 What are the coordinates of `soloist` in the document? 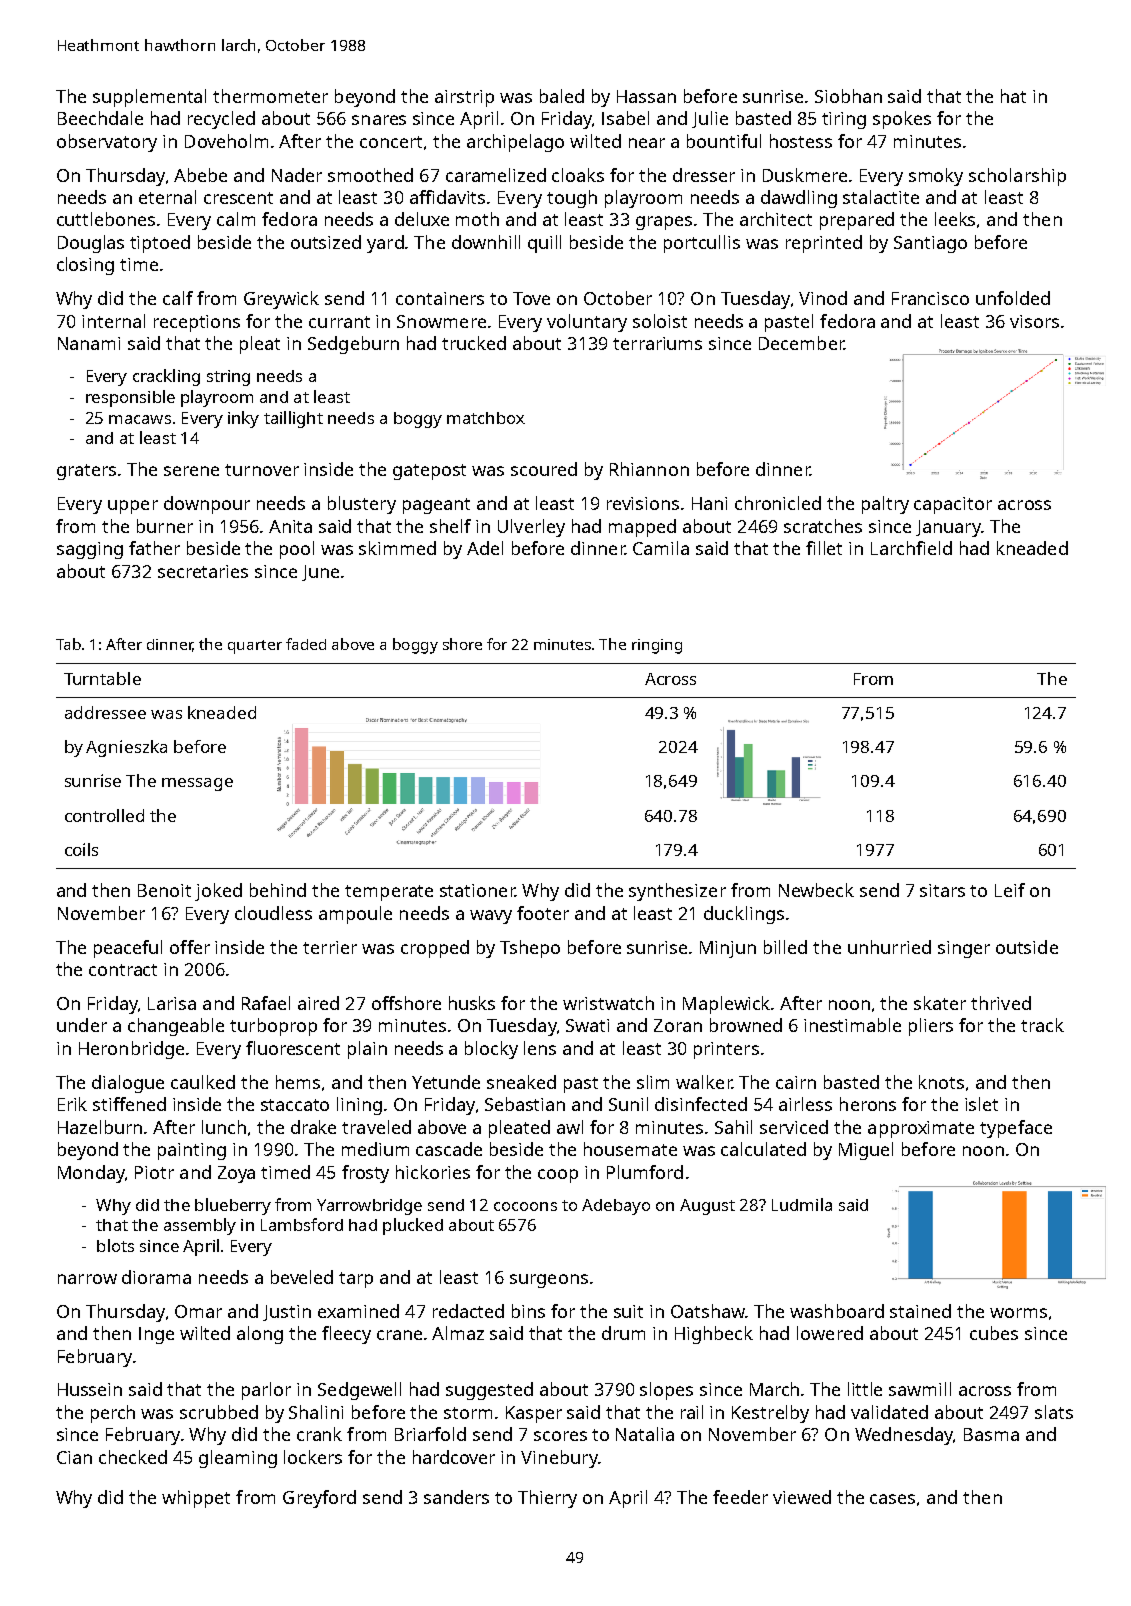 It's located at (660, 321).
